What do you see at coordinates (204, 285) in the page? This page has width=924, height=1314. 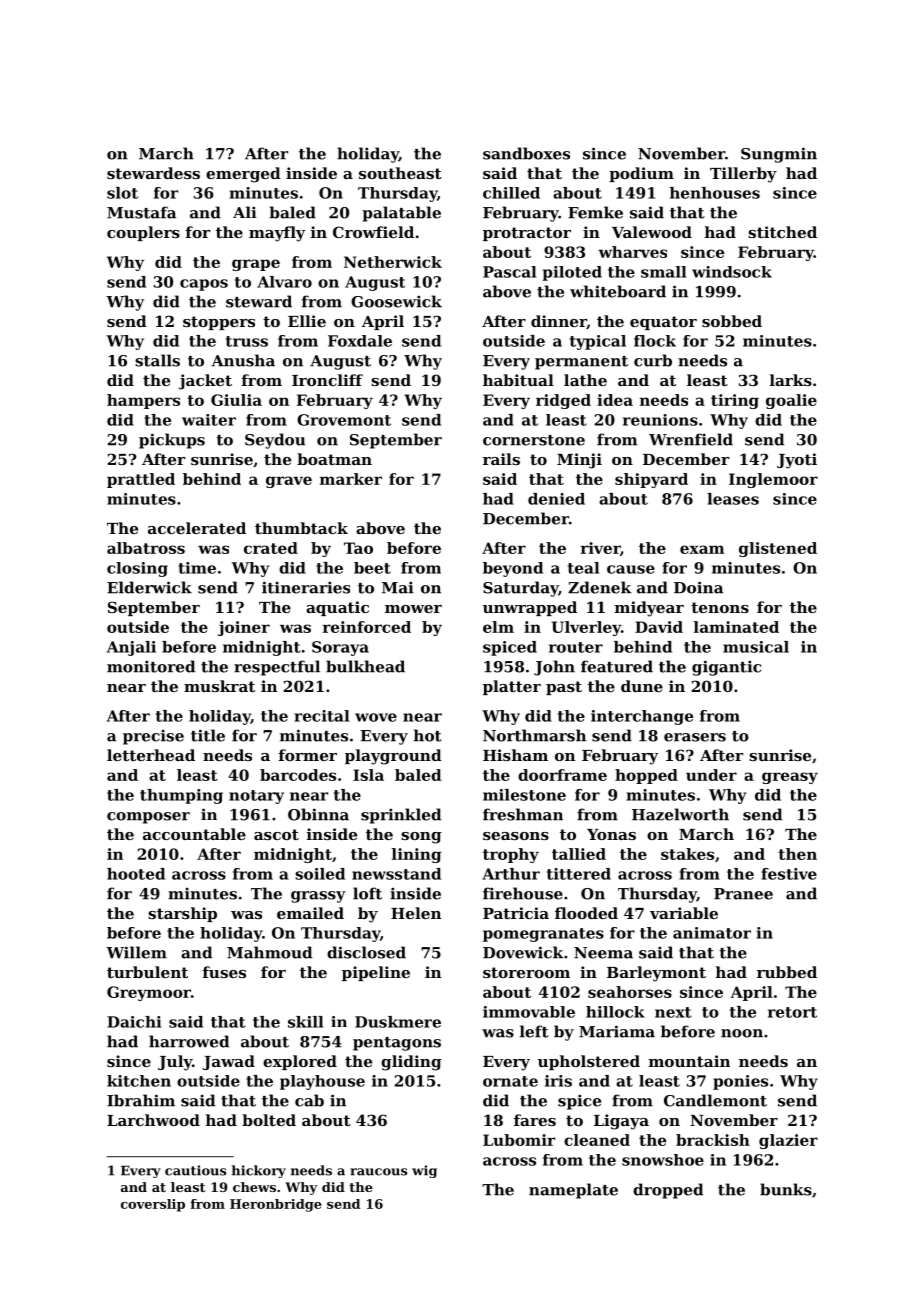 I see `capos` at bounding box center [204, 285].
